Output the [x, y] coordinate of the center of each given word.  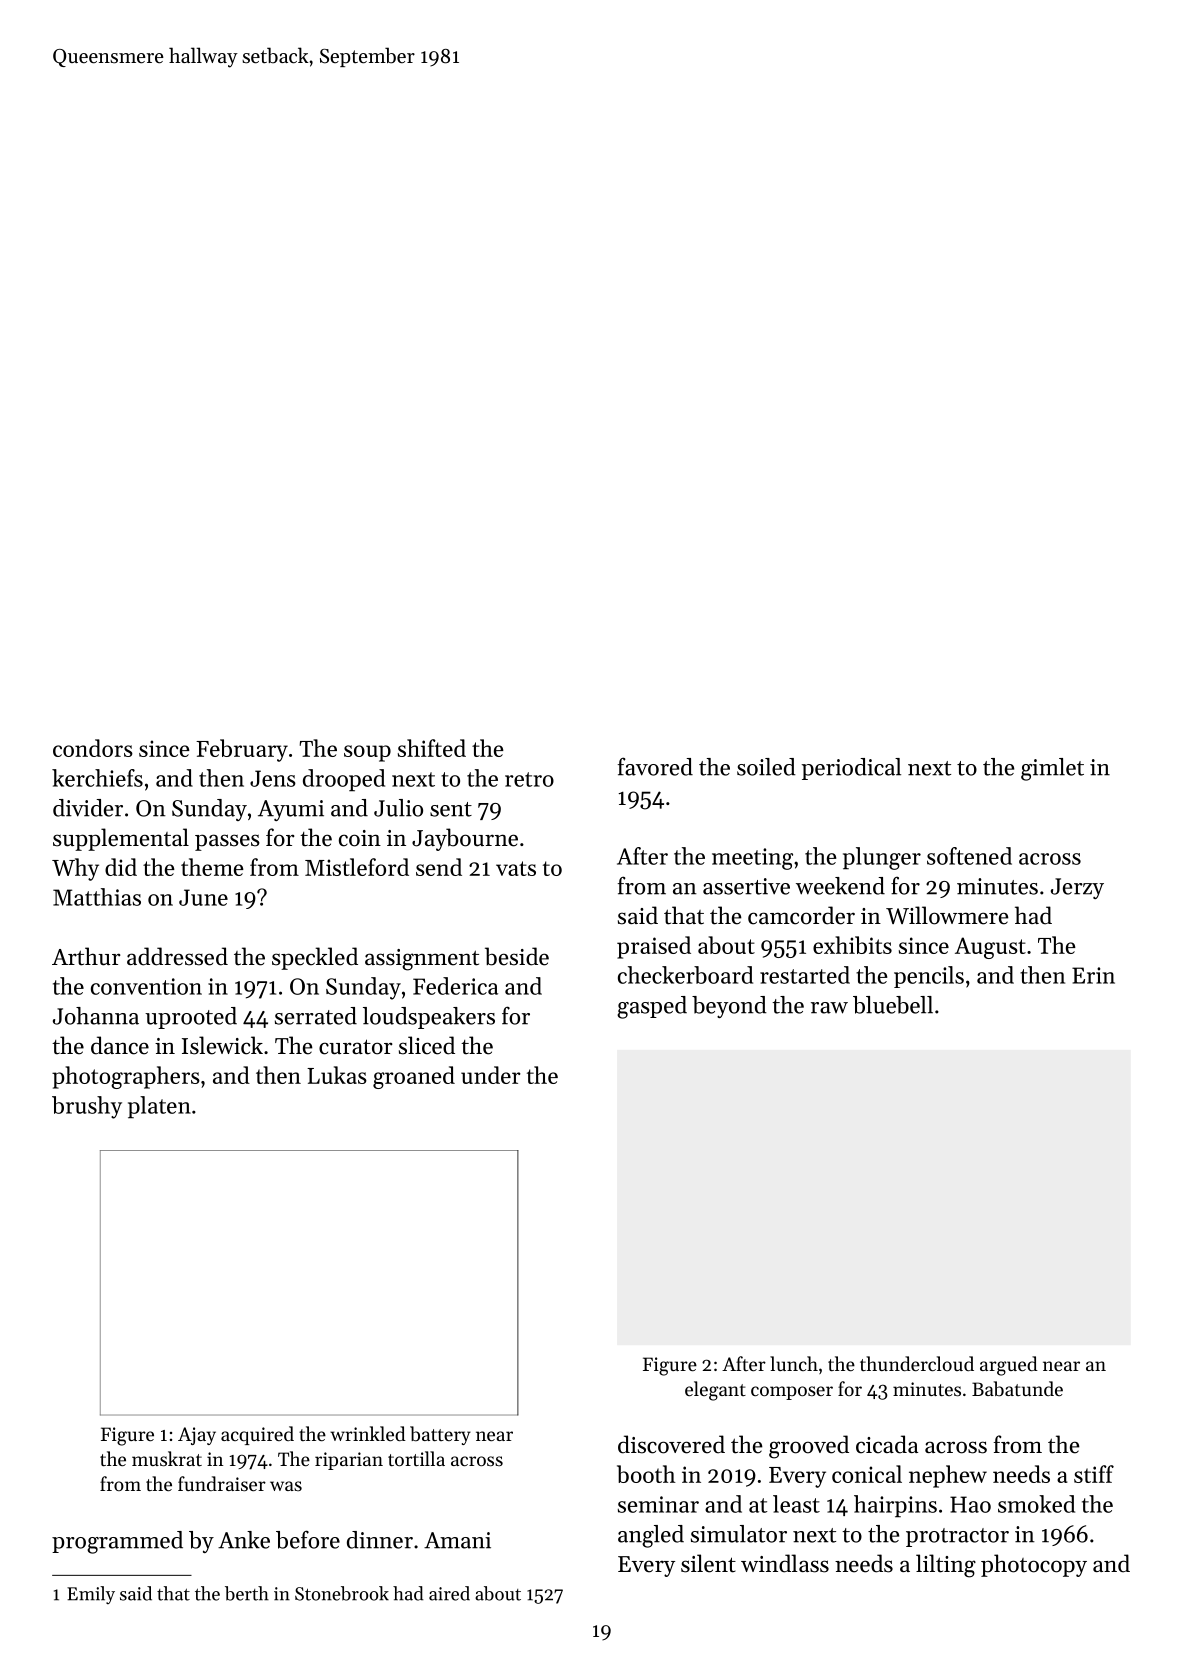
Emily [91, 1595]
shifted [432, 748]
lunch [794, 1363]
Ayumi [291, 810]
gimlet [1052, 769]
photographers [126, 1077]
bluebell [893, 1005]
